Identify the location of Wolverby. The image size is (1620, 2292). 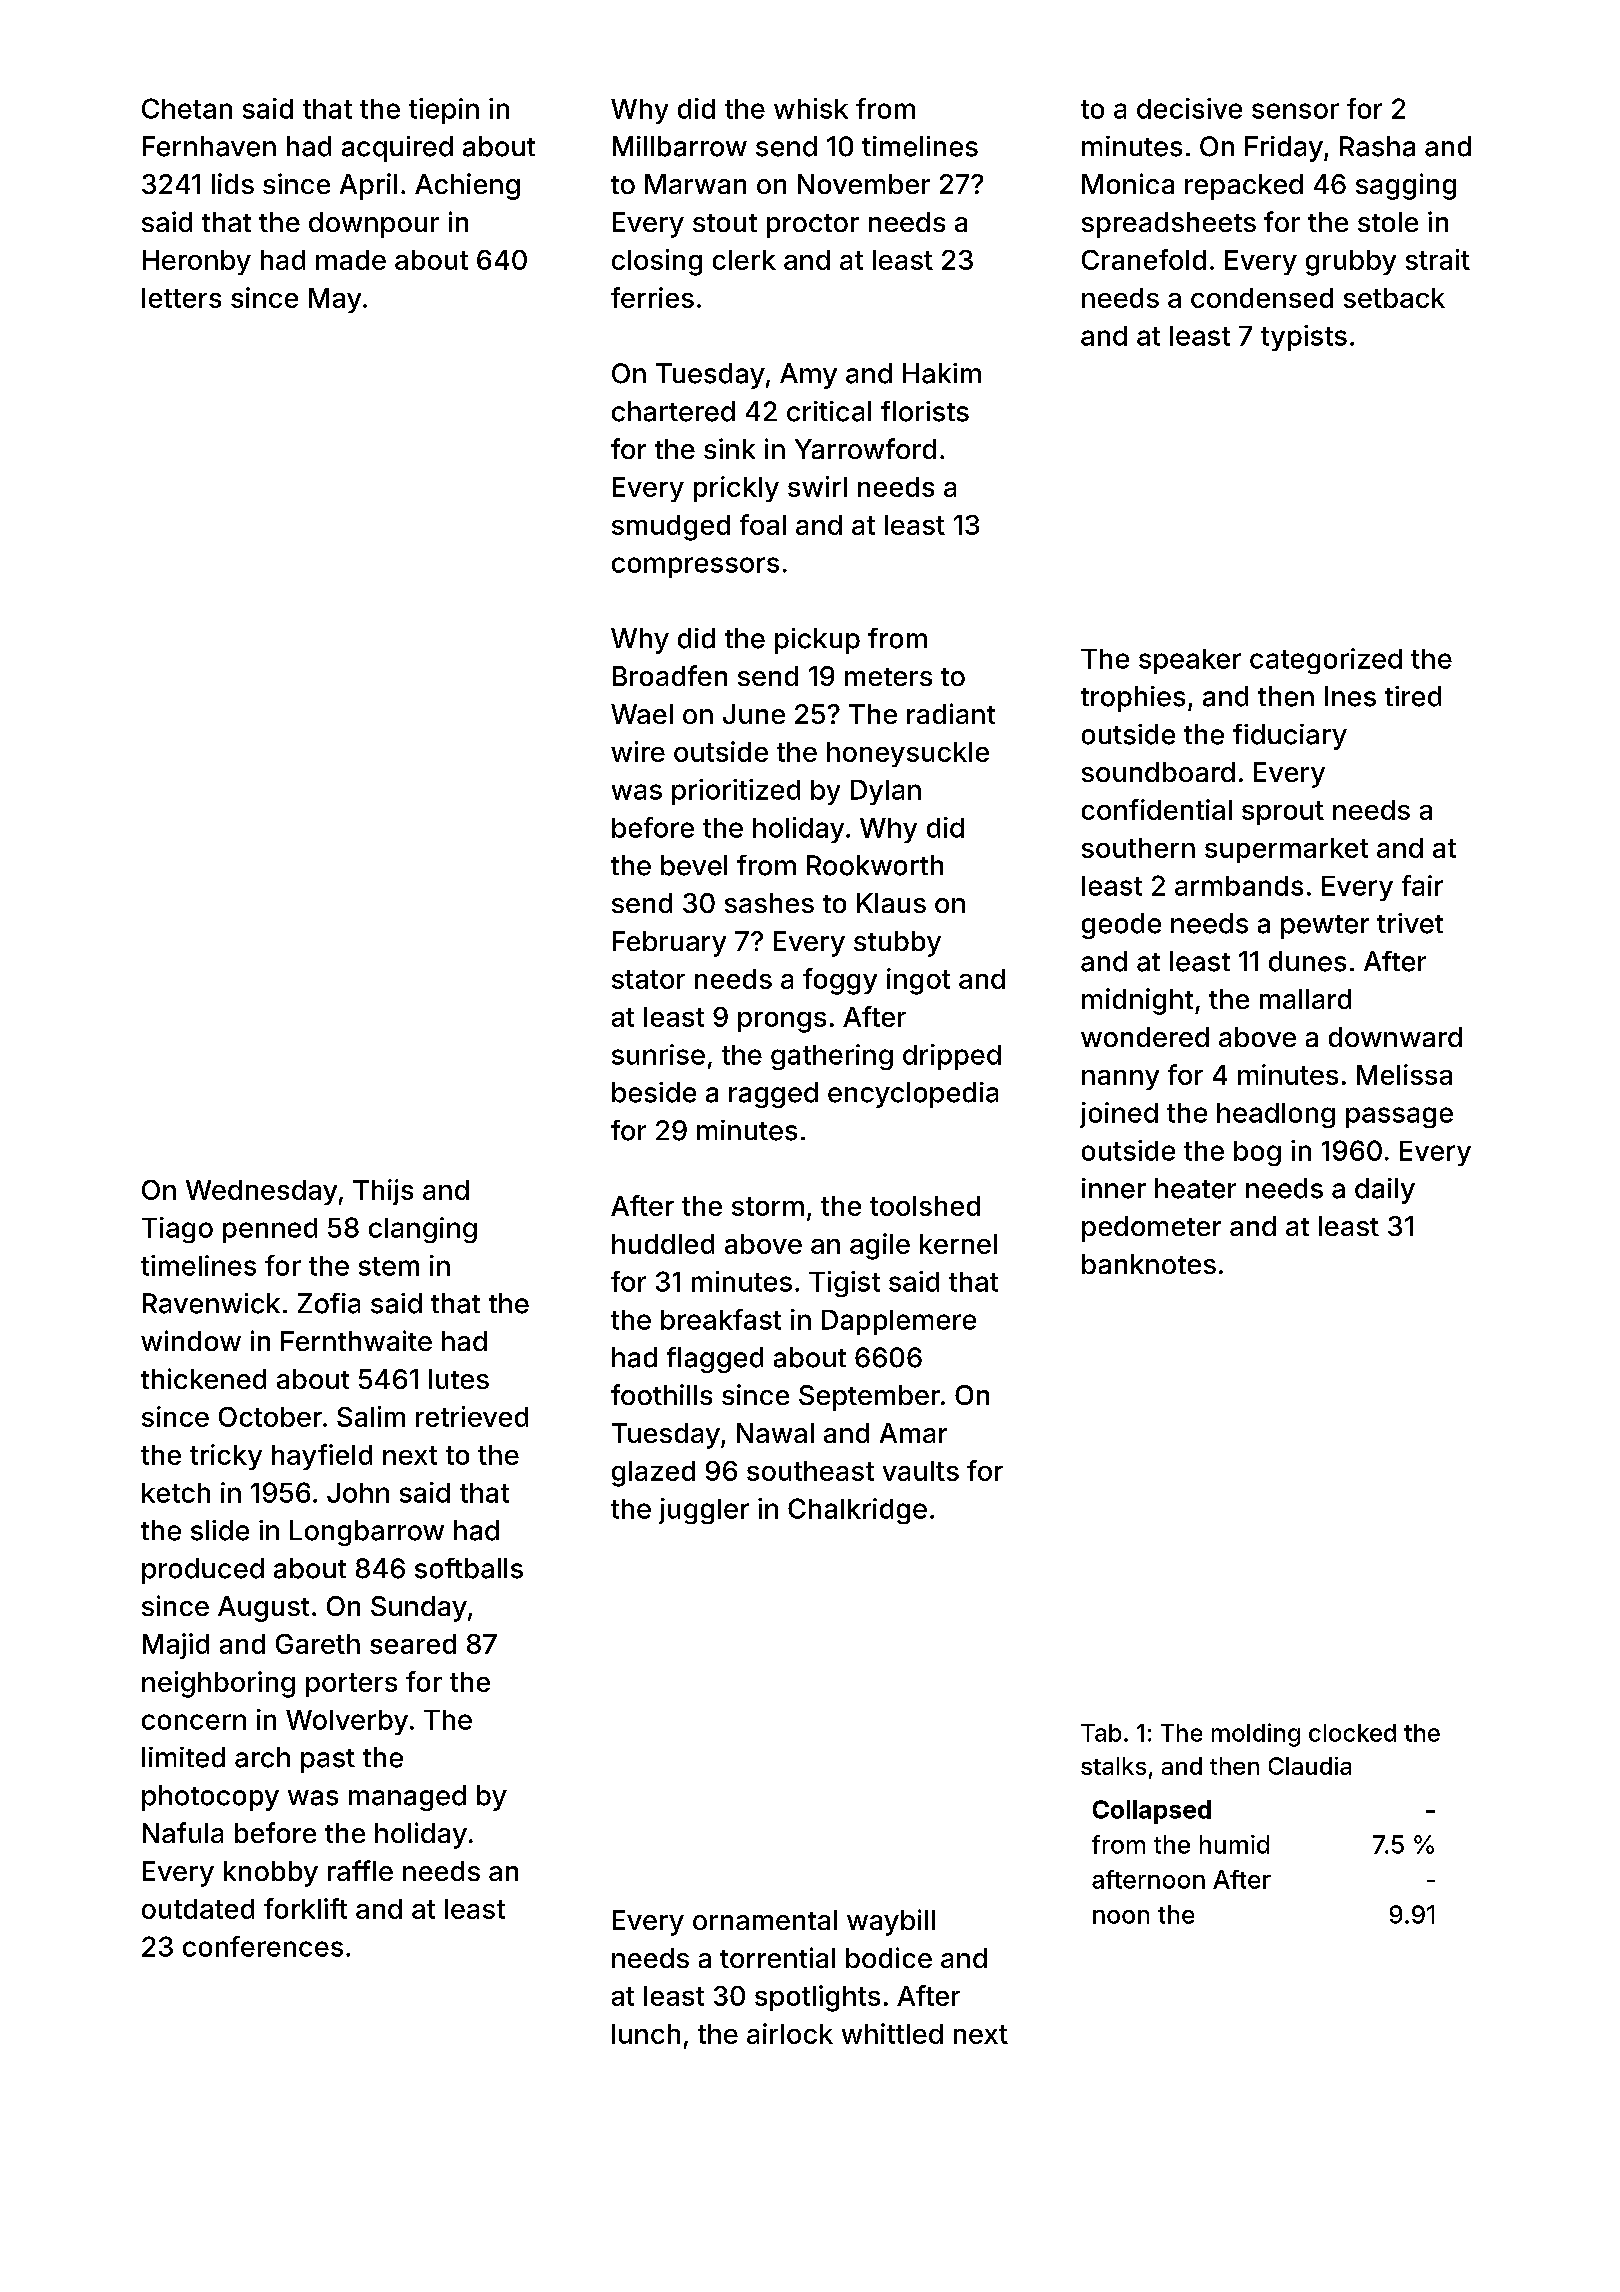
(347, 1722).
